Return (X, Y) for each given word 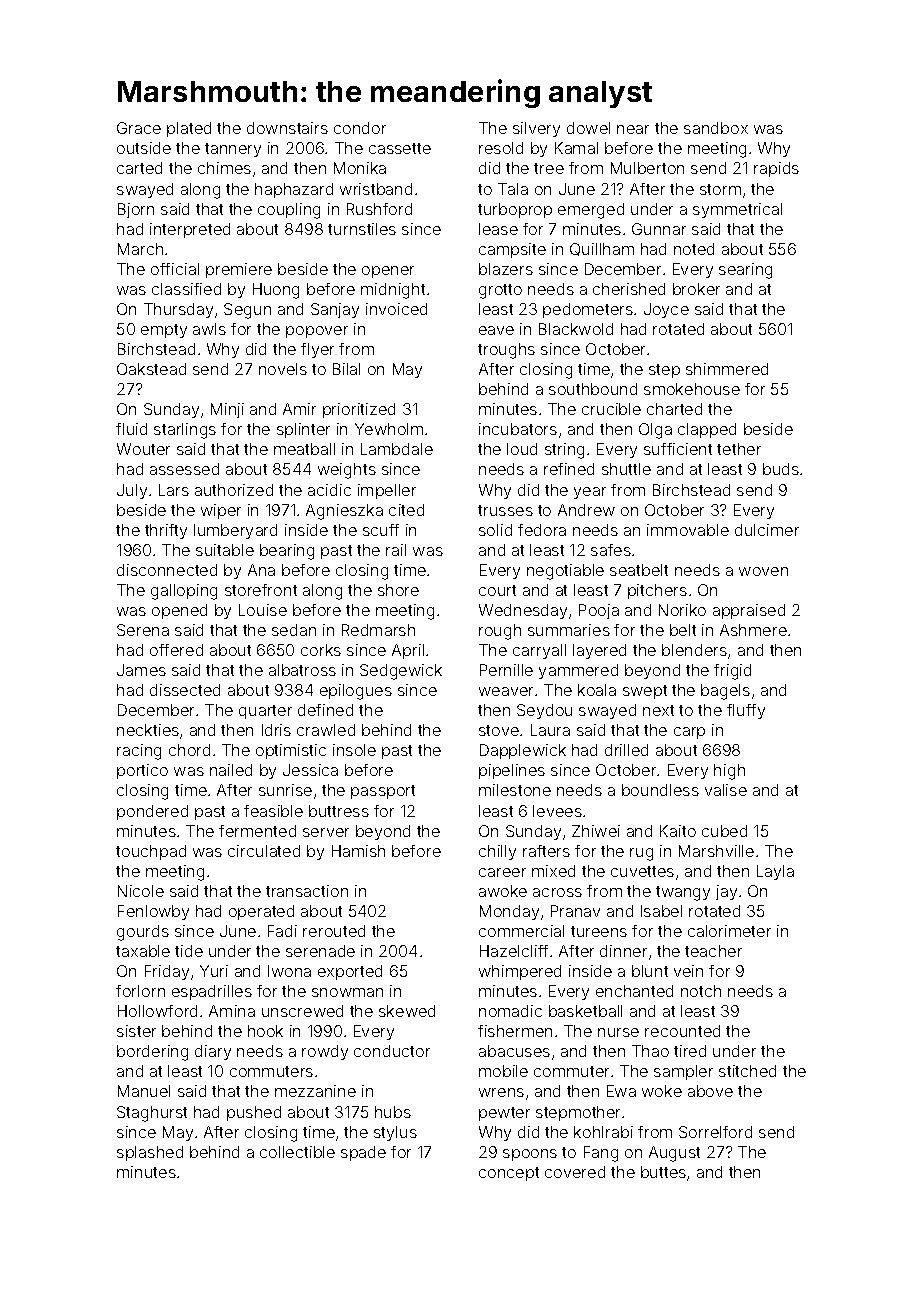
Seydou (544, 711)
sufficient (678, 449)
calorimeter (729, 931)
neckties (148, 730)
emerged (591, 211)
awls (209, 329)
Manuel (144, 1091)
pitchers (657, 591)
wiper (221, 511)
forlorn (140, 991)
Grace (139, 128)
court (497, 590)
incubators (518, 429)
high (729, 772)
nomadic (510, 1011)
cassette (400, 148)
